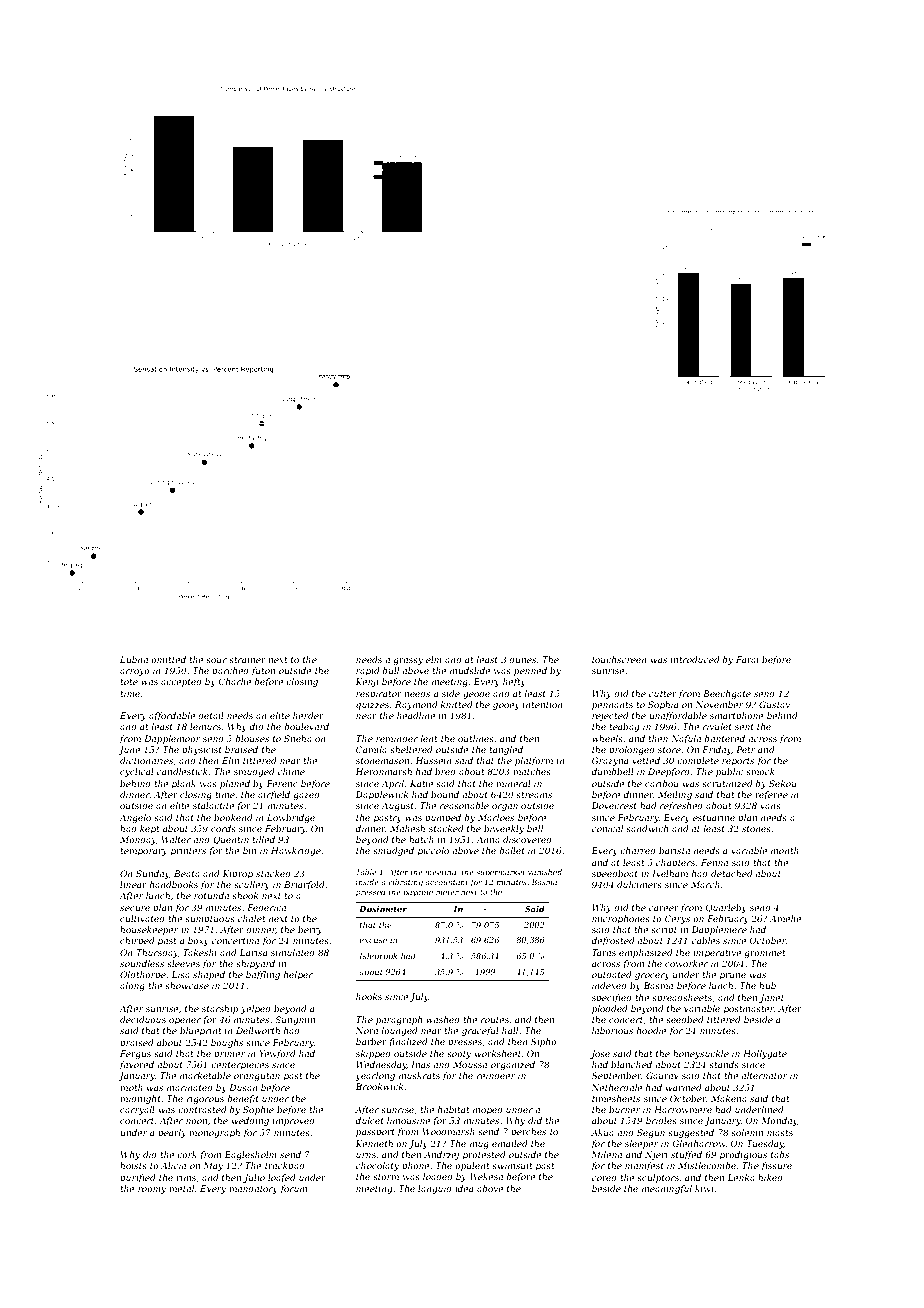 This screenshot has width=924, height=1308. I want to click on Takeshi, so click(200, 952).
